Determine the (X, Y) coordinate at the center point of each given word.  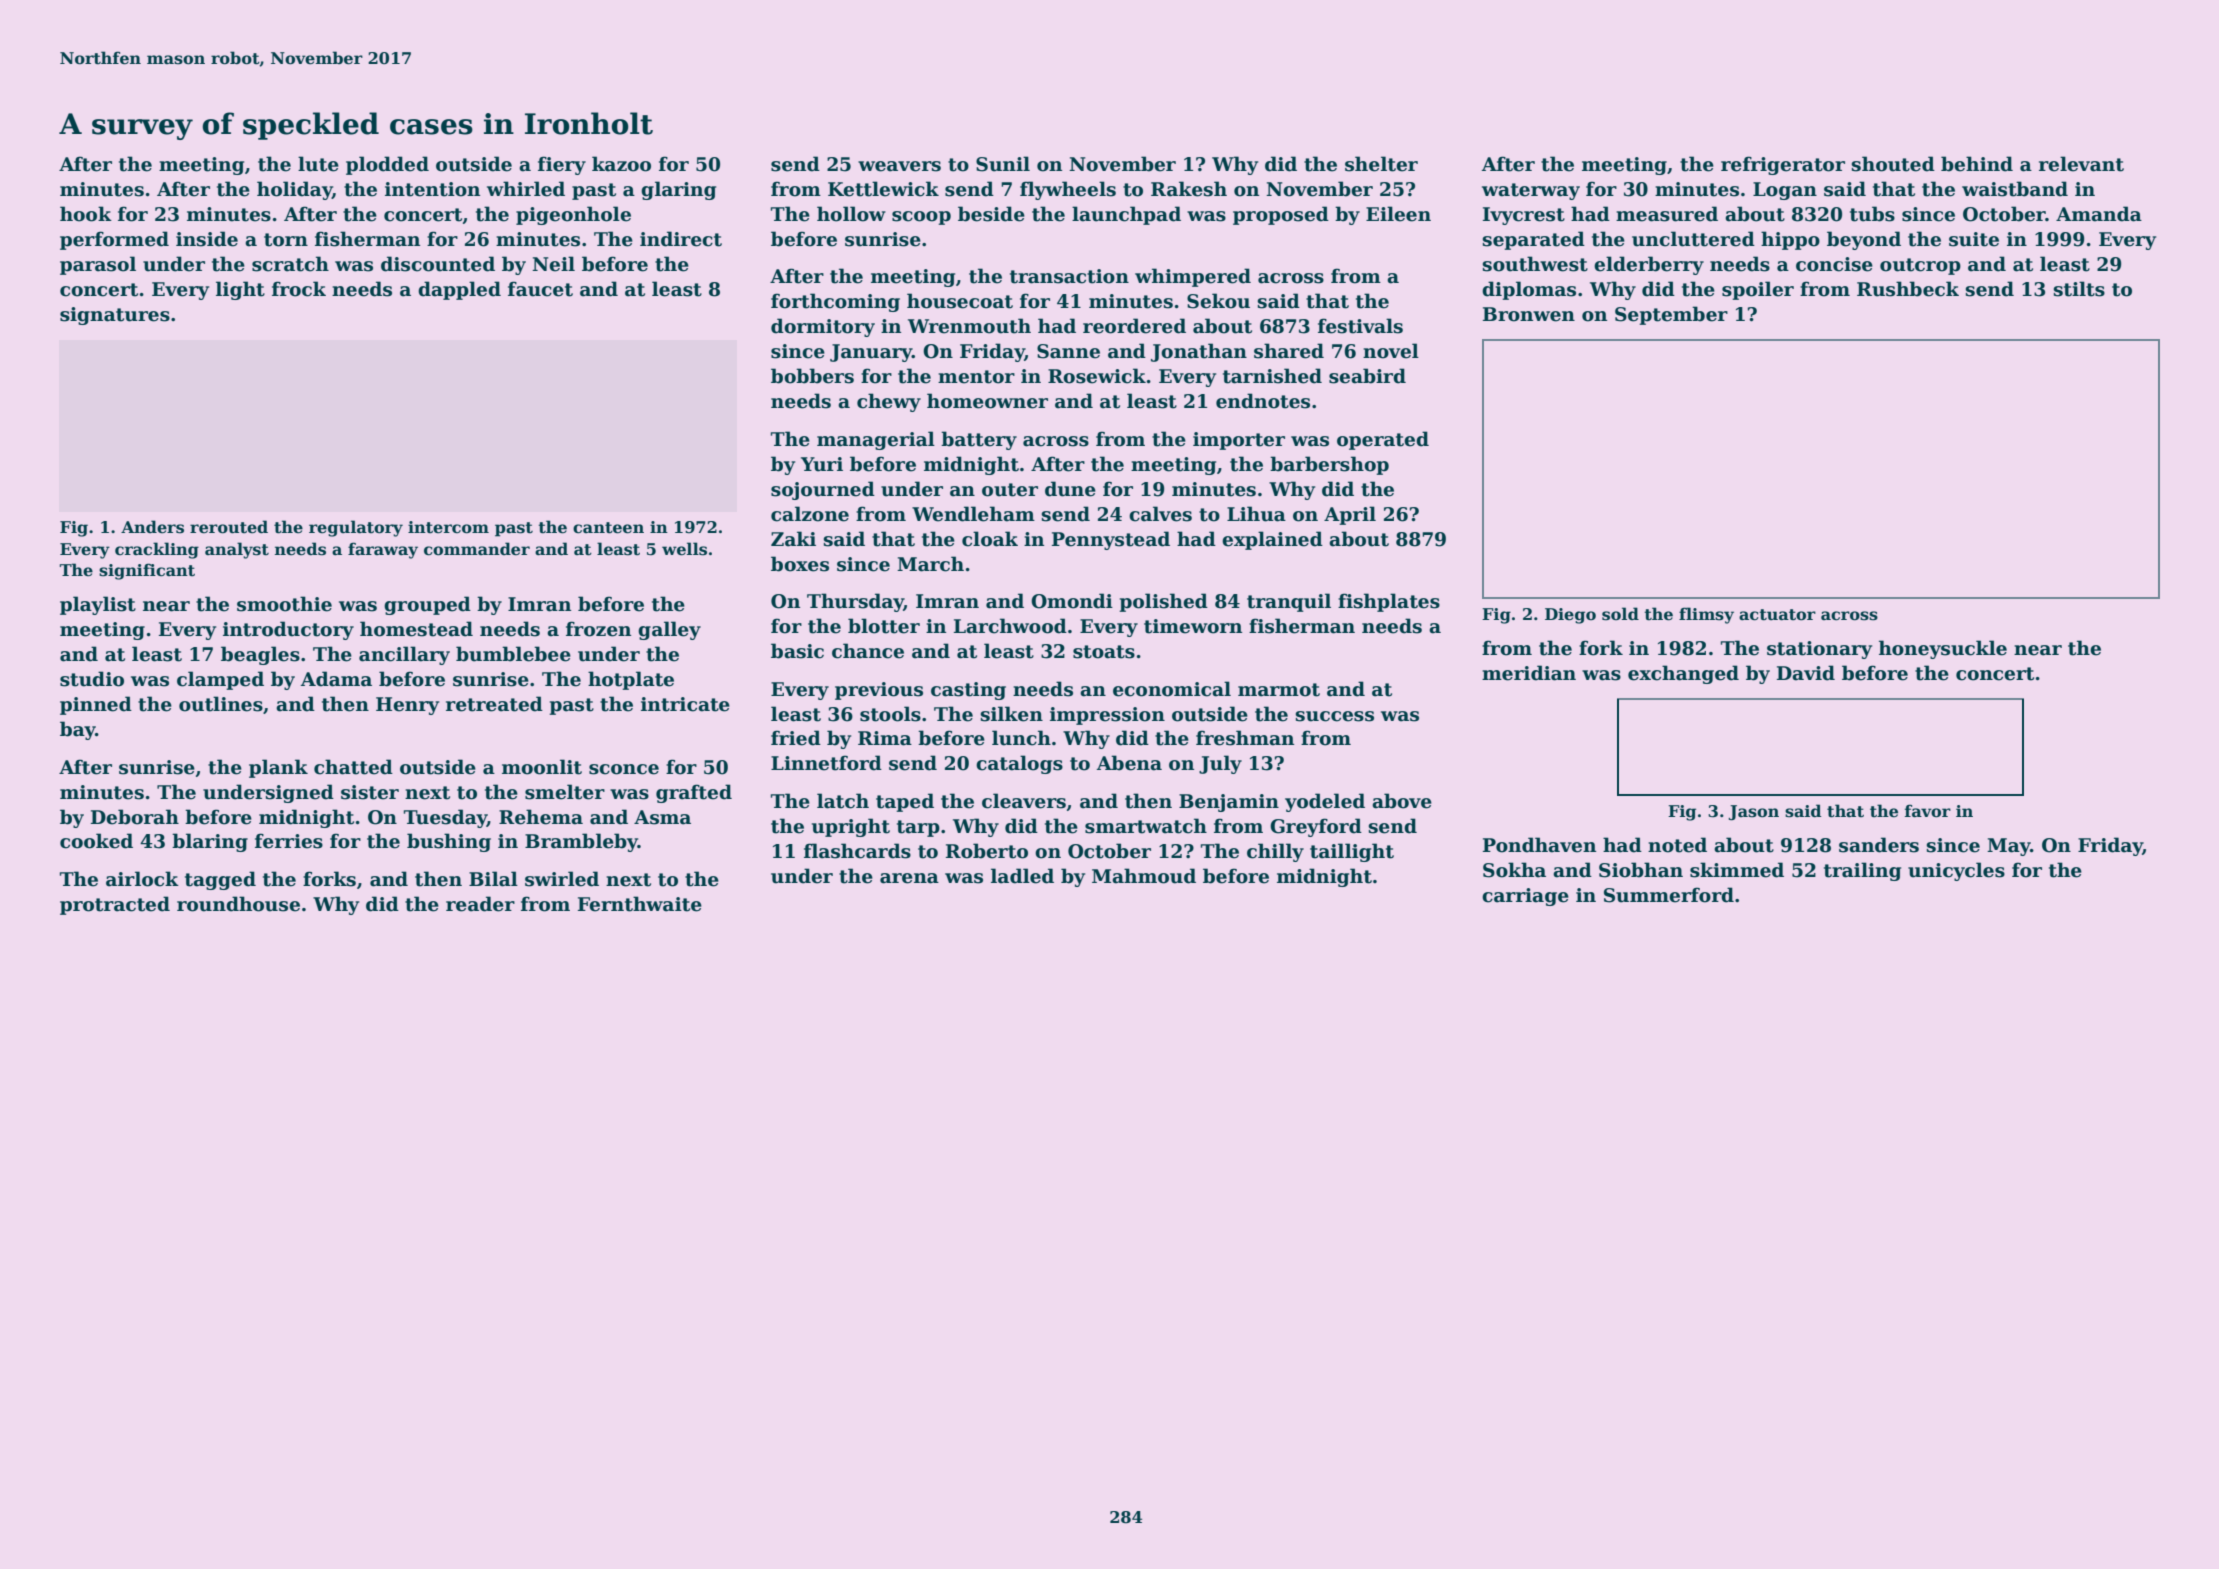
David (1806, 673)
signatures (115, 316)
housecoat (960, 301)
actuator (1777, 615)
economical (1172, 689)
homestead (416, 629)
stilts (2079, 289)
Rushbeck (1908, 289)
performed (114, 240)
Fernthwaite (640, 904)
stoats (1104, 652)
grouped (427, 605)
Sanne (1068, 351)
